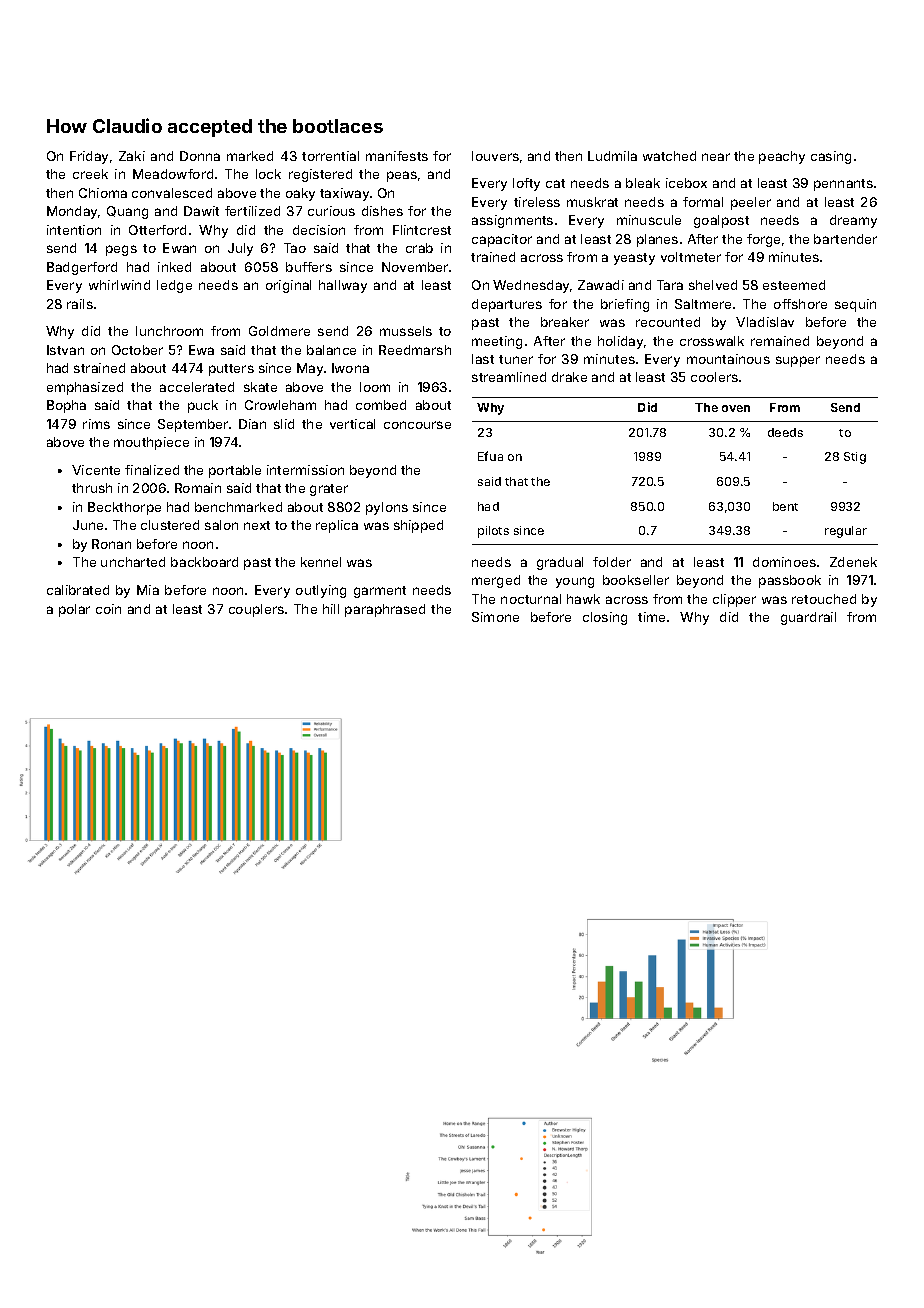 This document has height=1308, width=924. Describe the element at coordinates (507, 305) in the document. I see `departures` at that location.
